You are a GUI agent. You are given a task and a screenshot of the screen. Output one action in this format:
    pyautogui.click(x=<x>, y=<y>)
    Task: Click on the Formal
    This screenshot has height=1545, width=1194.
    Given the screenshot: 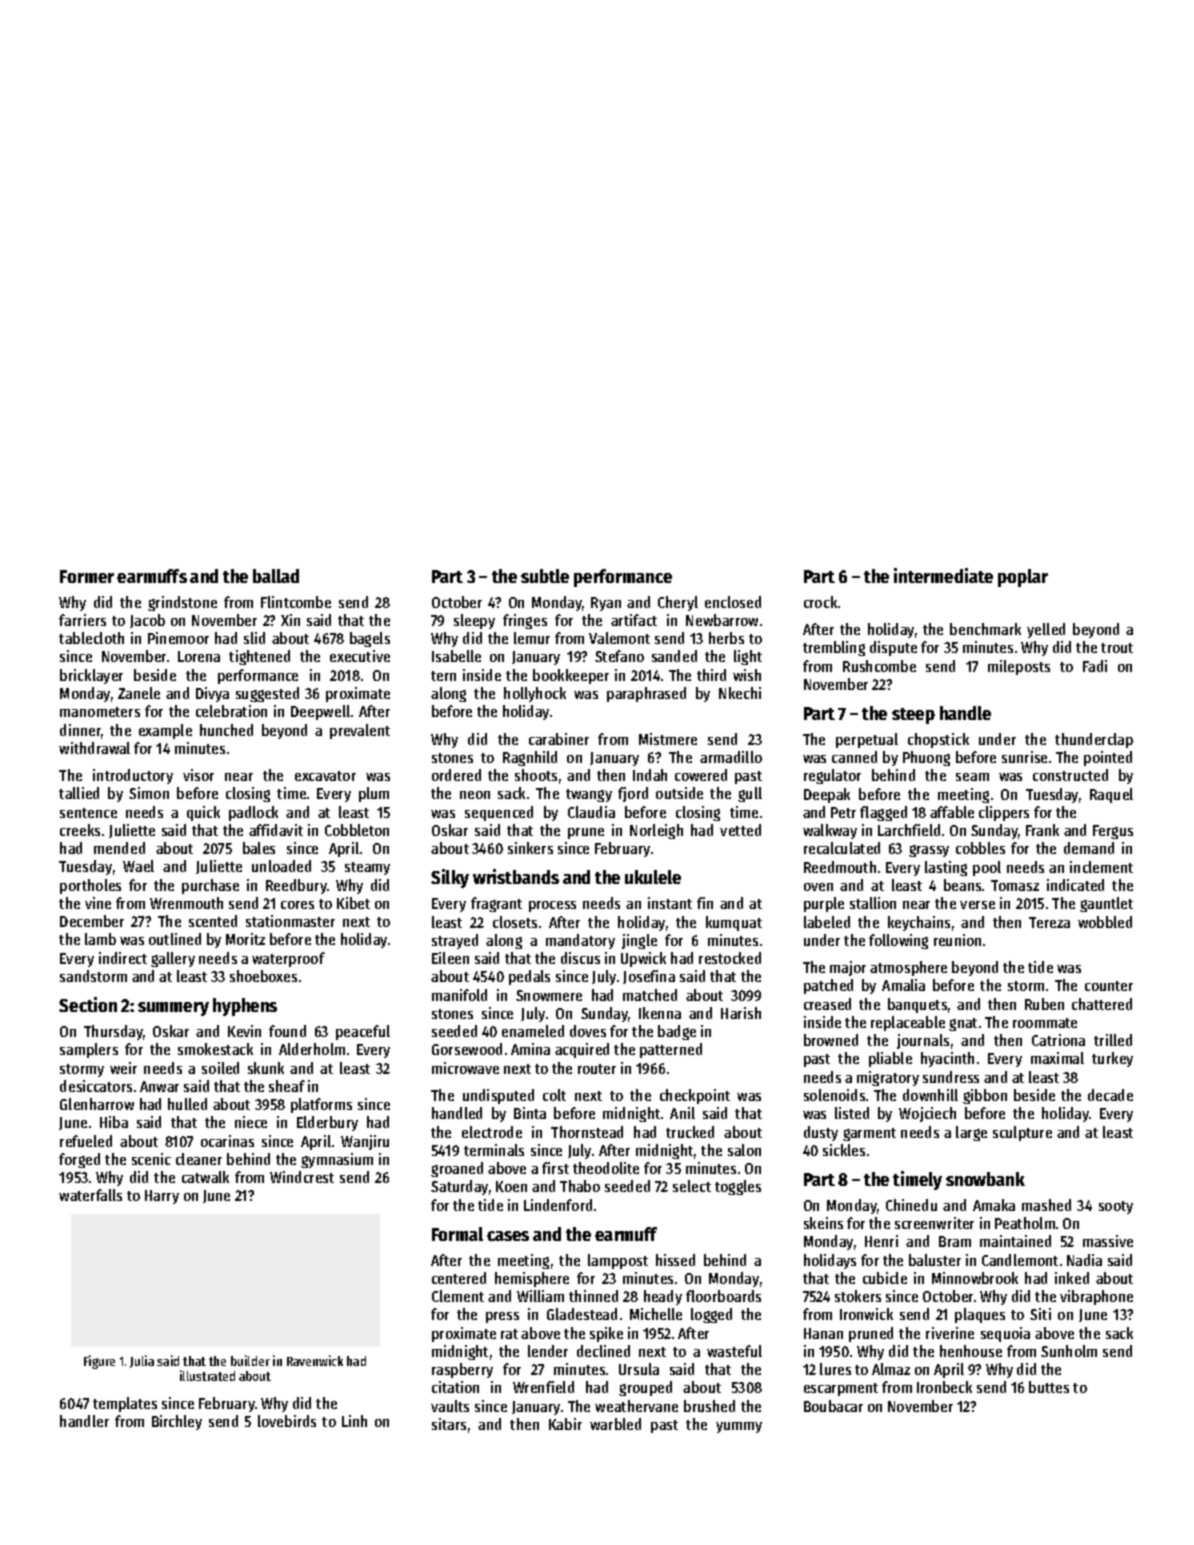 What is the action you would take?
    pyautogui.click(x=457, y=1234)
